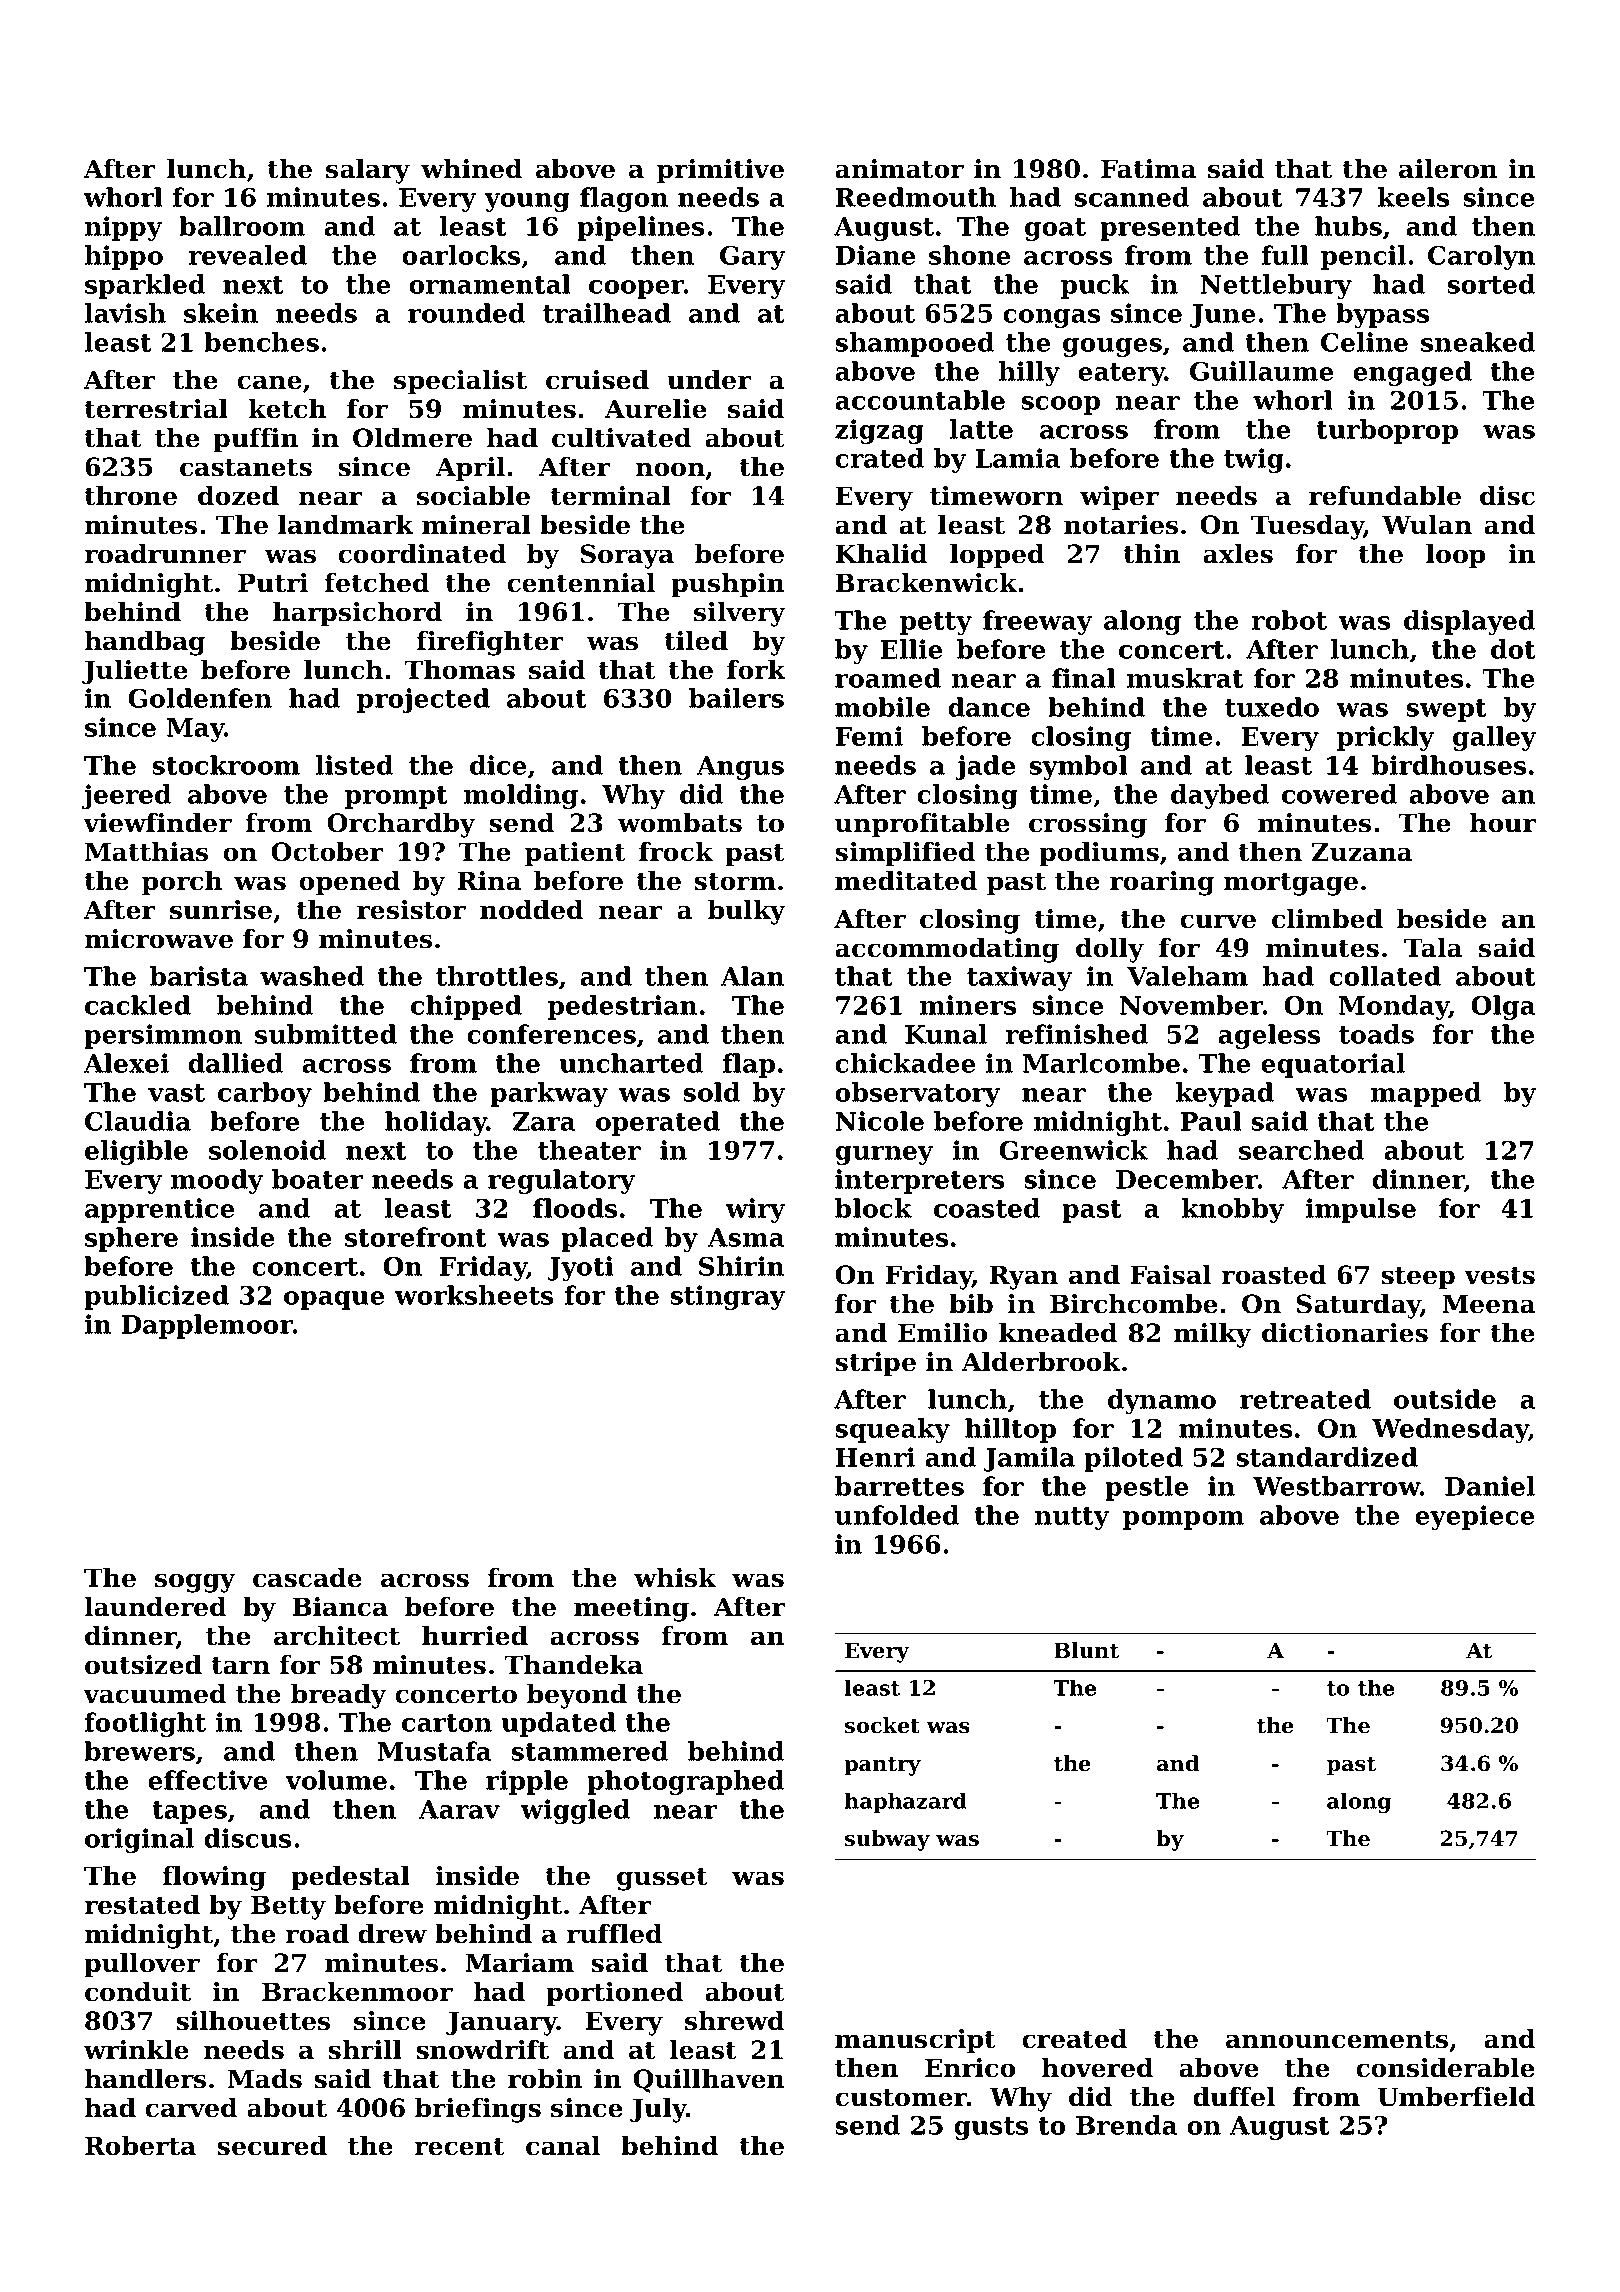 The height and width of the document is (2292, 1620). Describe the element at coordinates (307, 1578) in the document. I see `cascade` at that location.
